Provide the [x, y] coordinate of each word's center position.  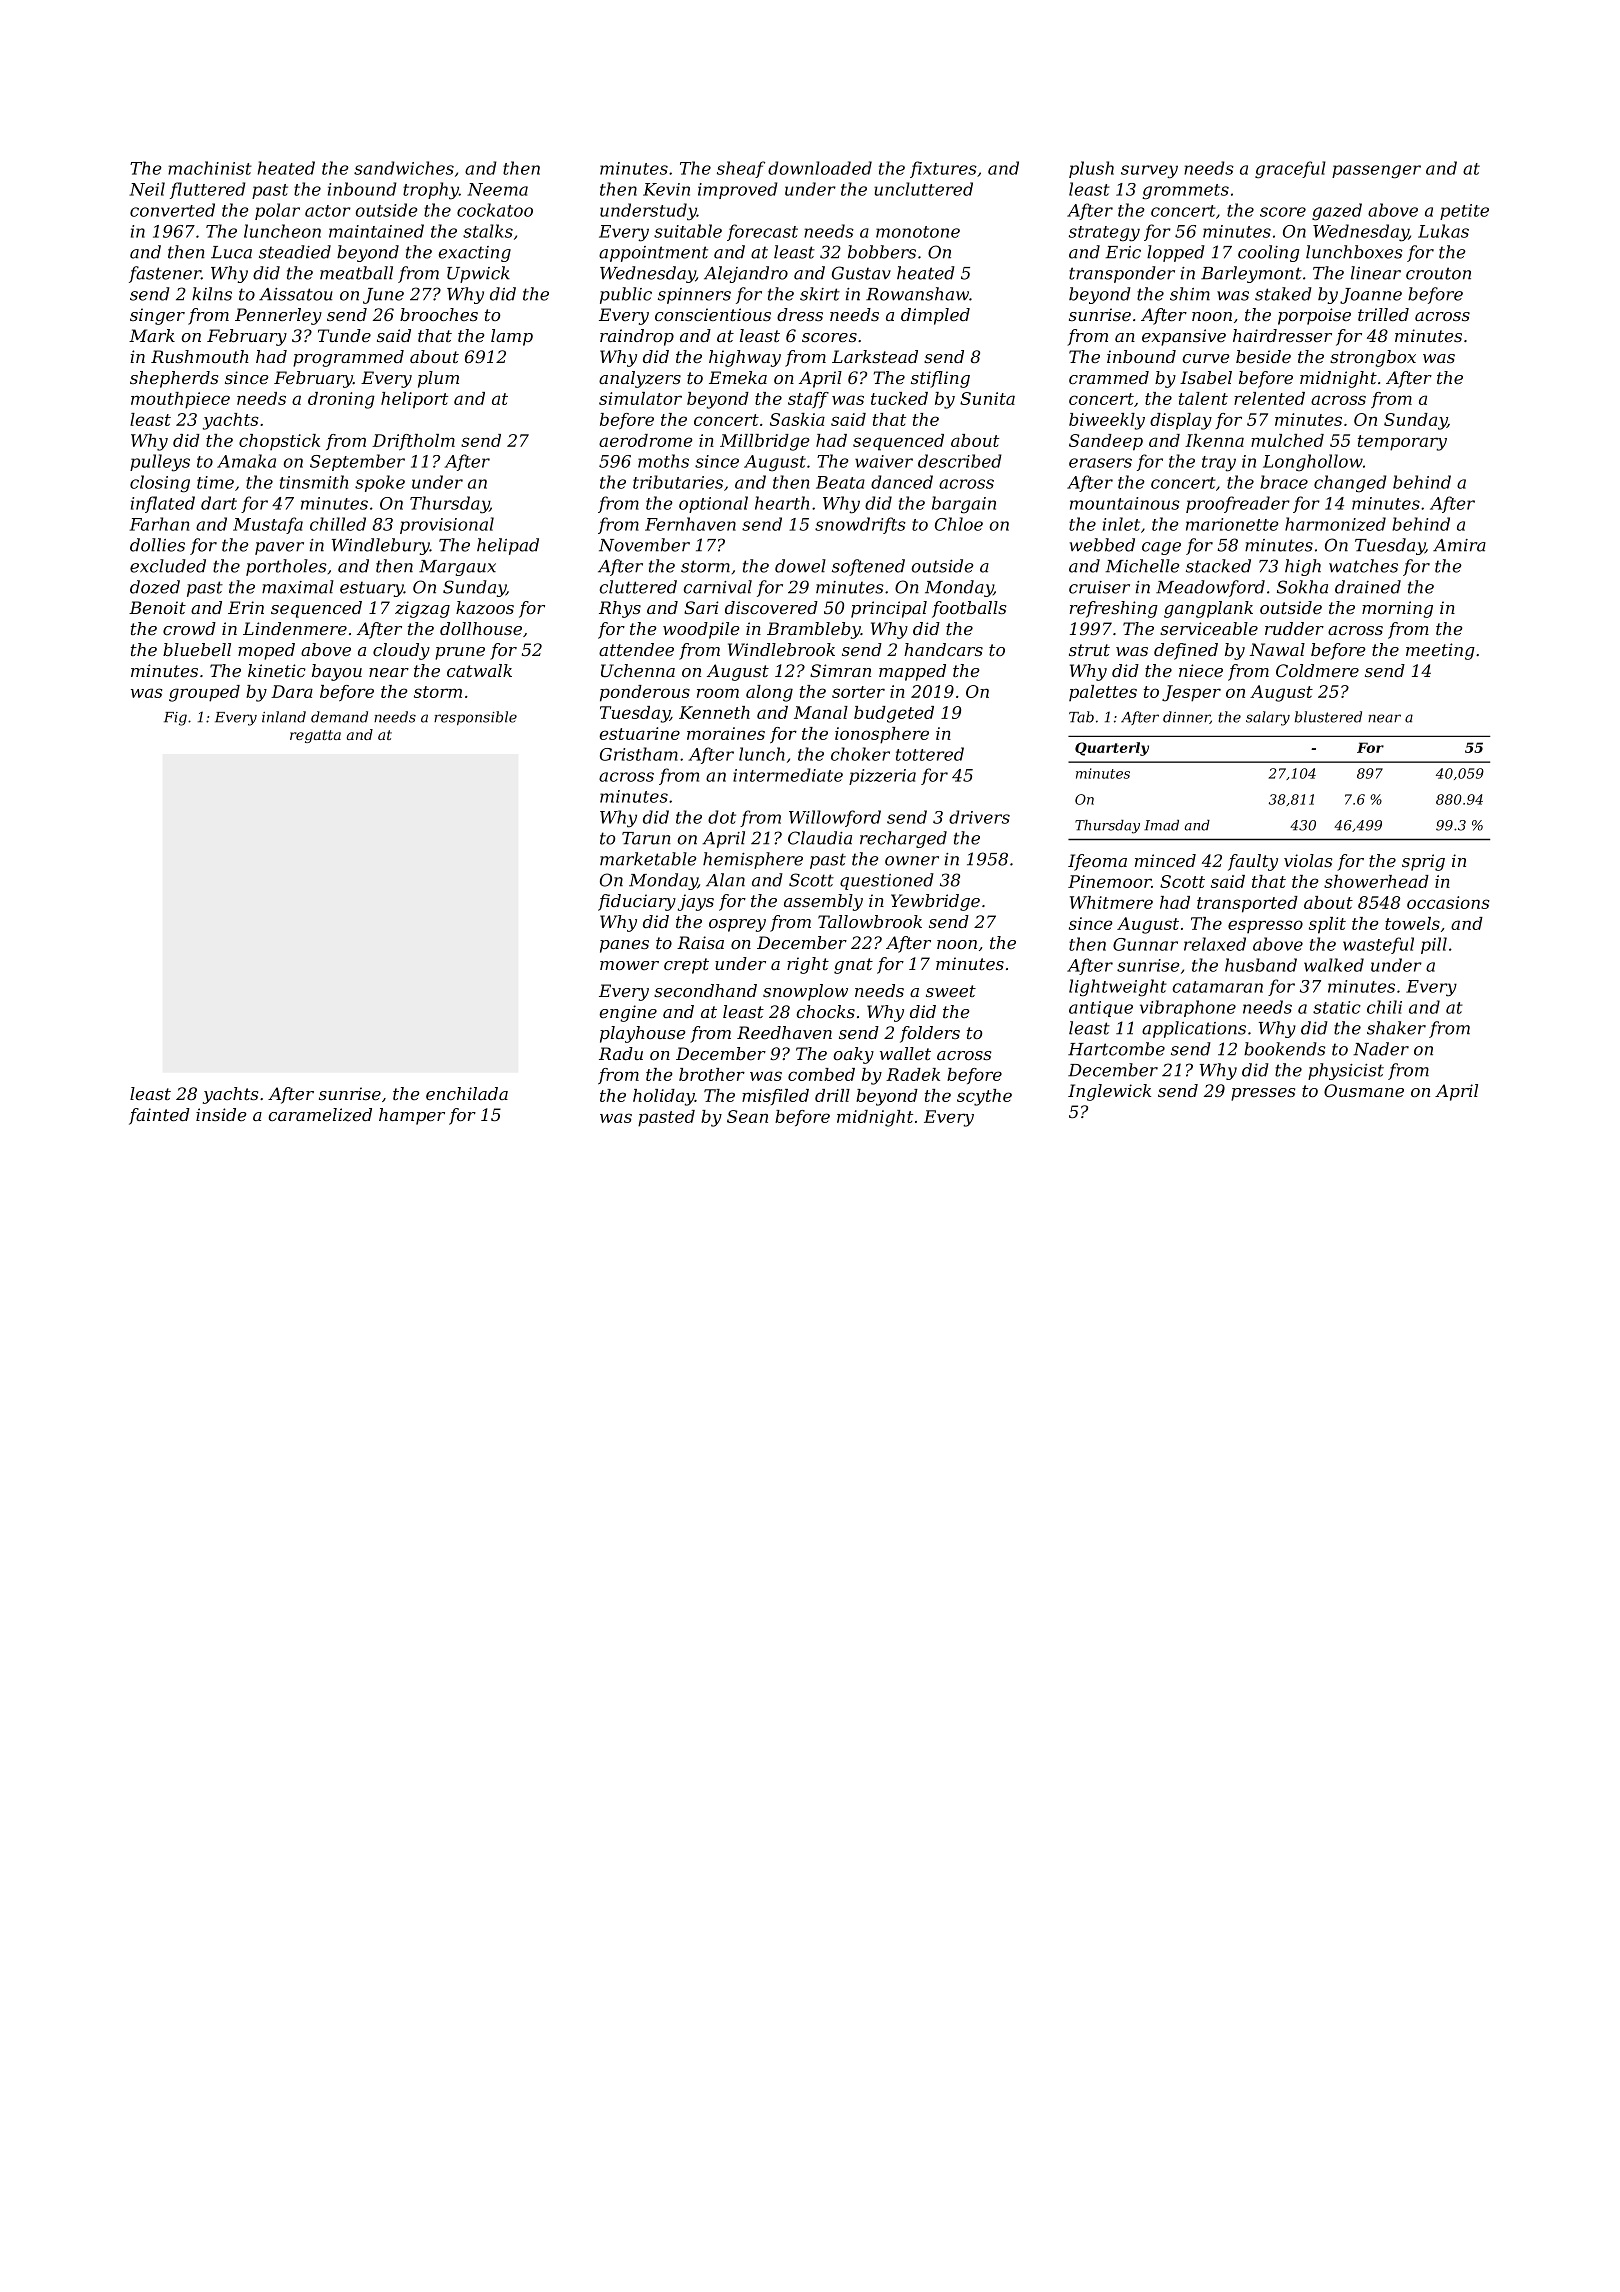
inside [221, 1114]
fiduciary [637, 902]
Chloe [959, 524]
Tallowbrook [870, 921]
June [383, 296]
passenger [1376, 172]
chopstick [279, 442]
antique [1101, 1009]
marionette [1232, 524]
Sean [747, 1116]
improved [738, 190]
